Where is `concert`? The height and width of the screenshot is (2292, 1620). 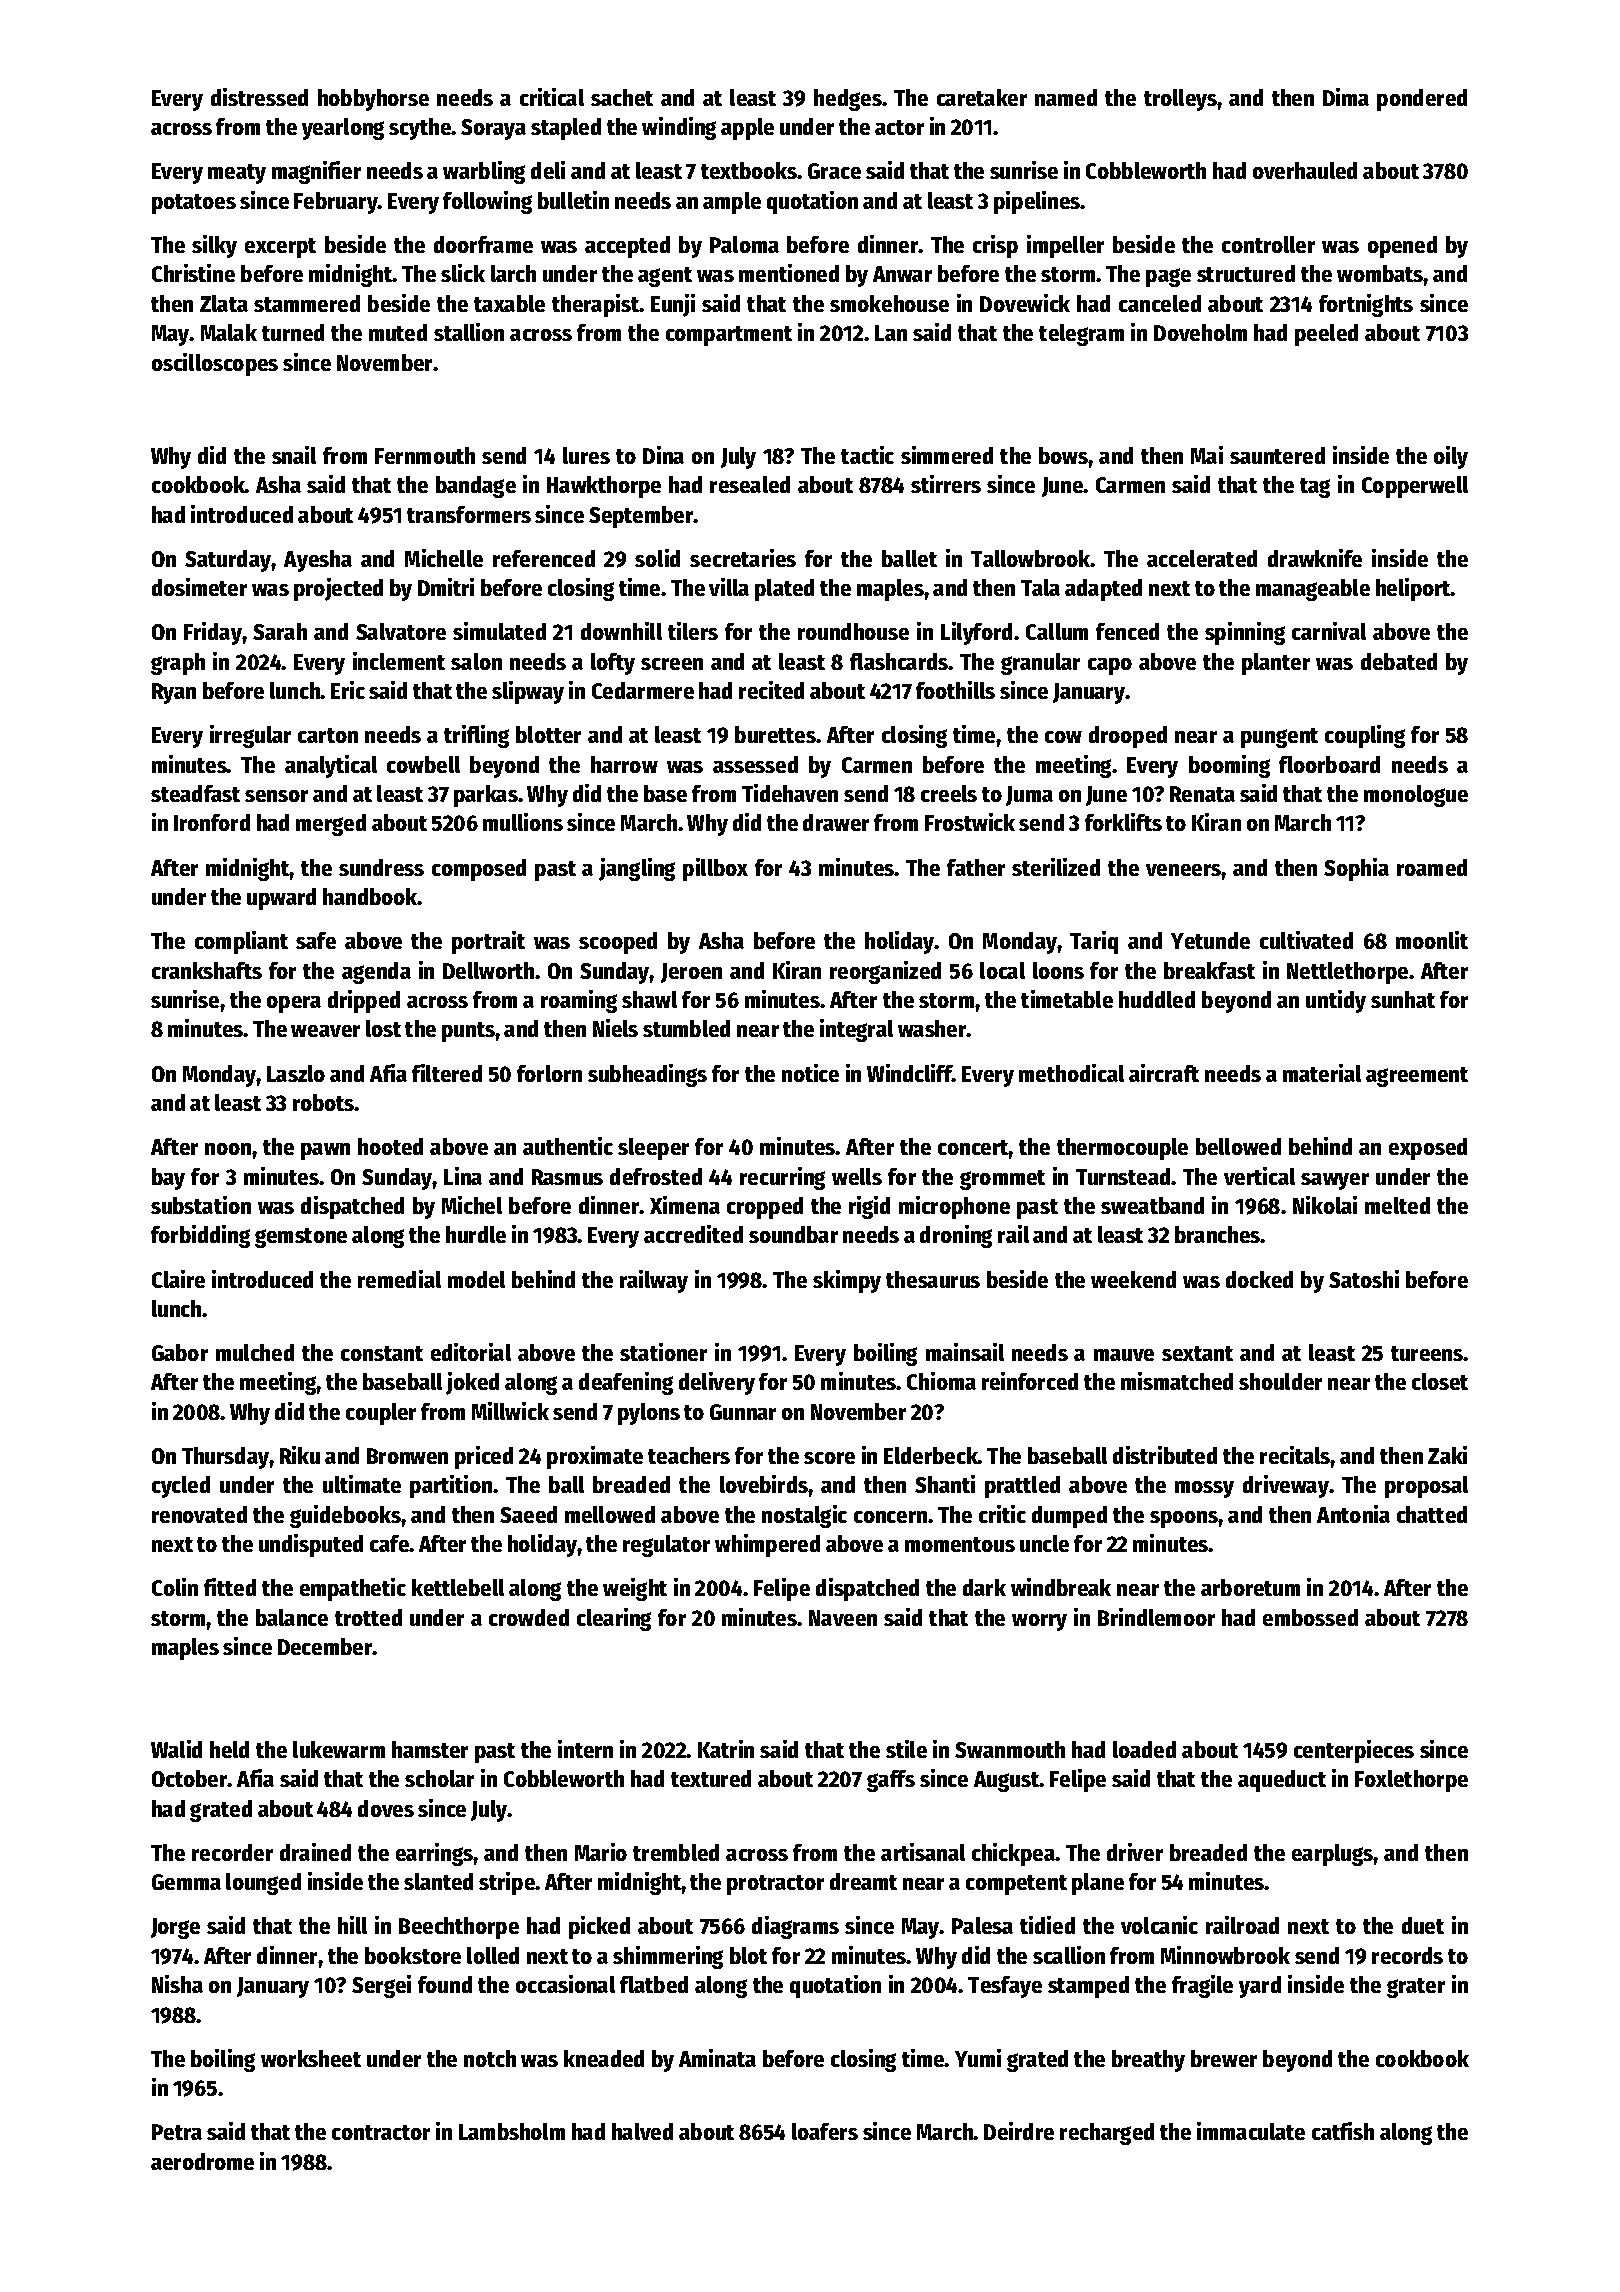 concert is located at coordinates (973, 1147).
